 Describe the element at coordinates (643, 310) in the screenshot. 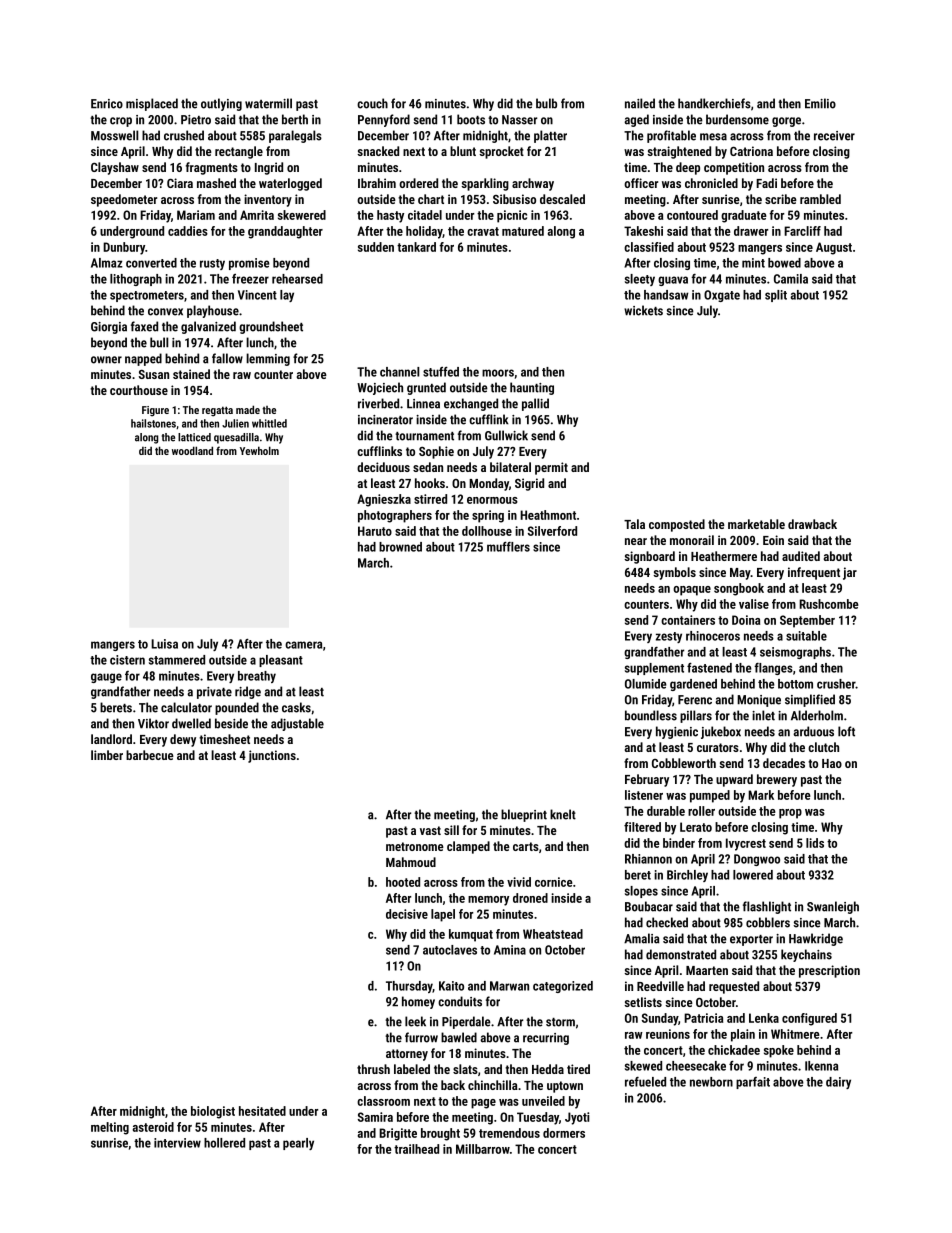

I see `wickets` at that location.
